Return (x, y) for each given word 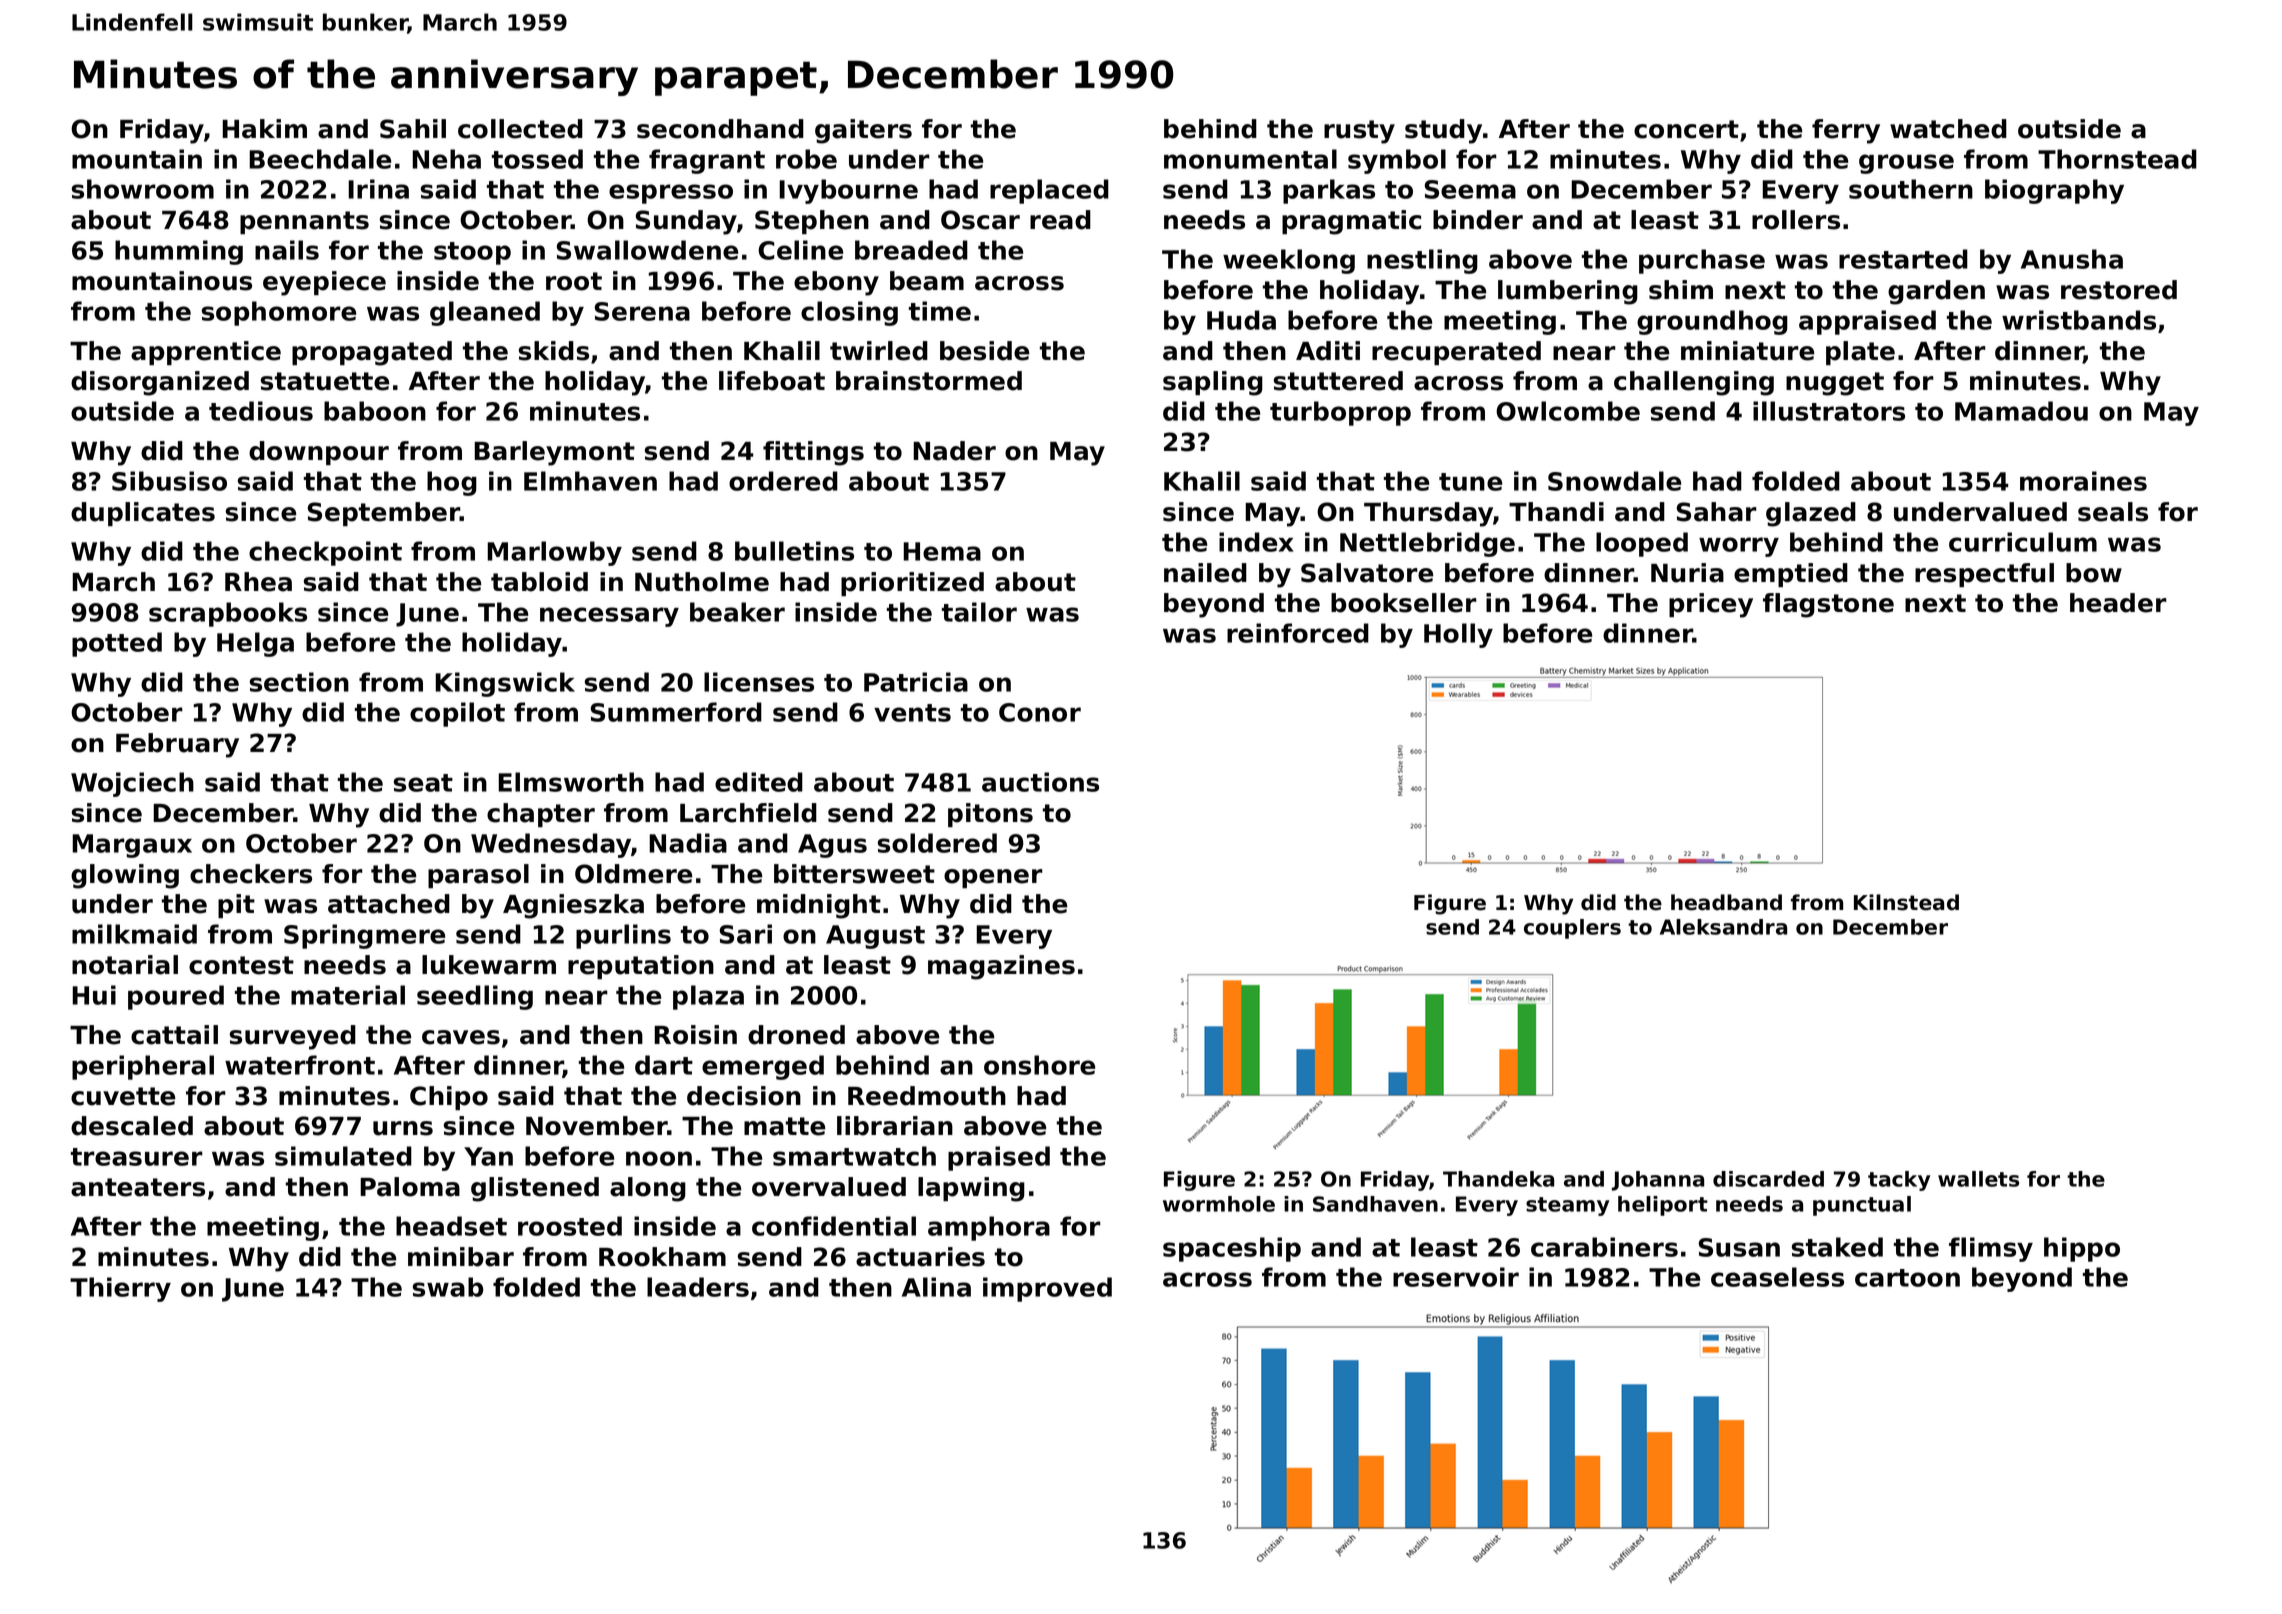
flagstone (1828, 605)
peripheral (143, 1067)
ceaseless (1777, 1277)
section (299, 682)
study (1443, 131)
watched (1948, 129)
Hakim (265, 129)
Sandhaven (1375, 1204)
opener (993, 878)
